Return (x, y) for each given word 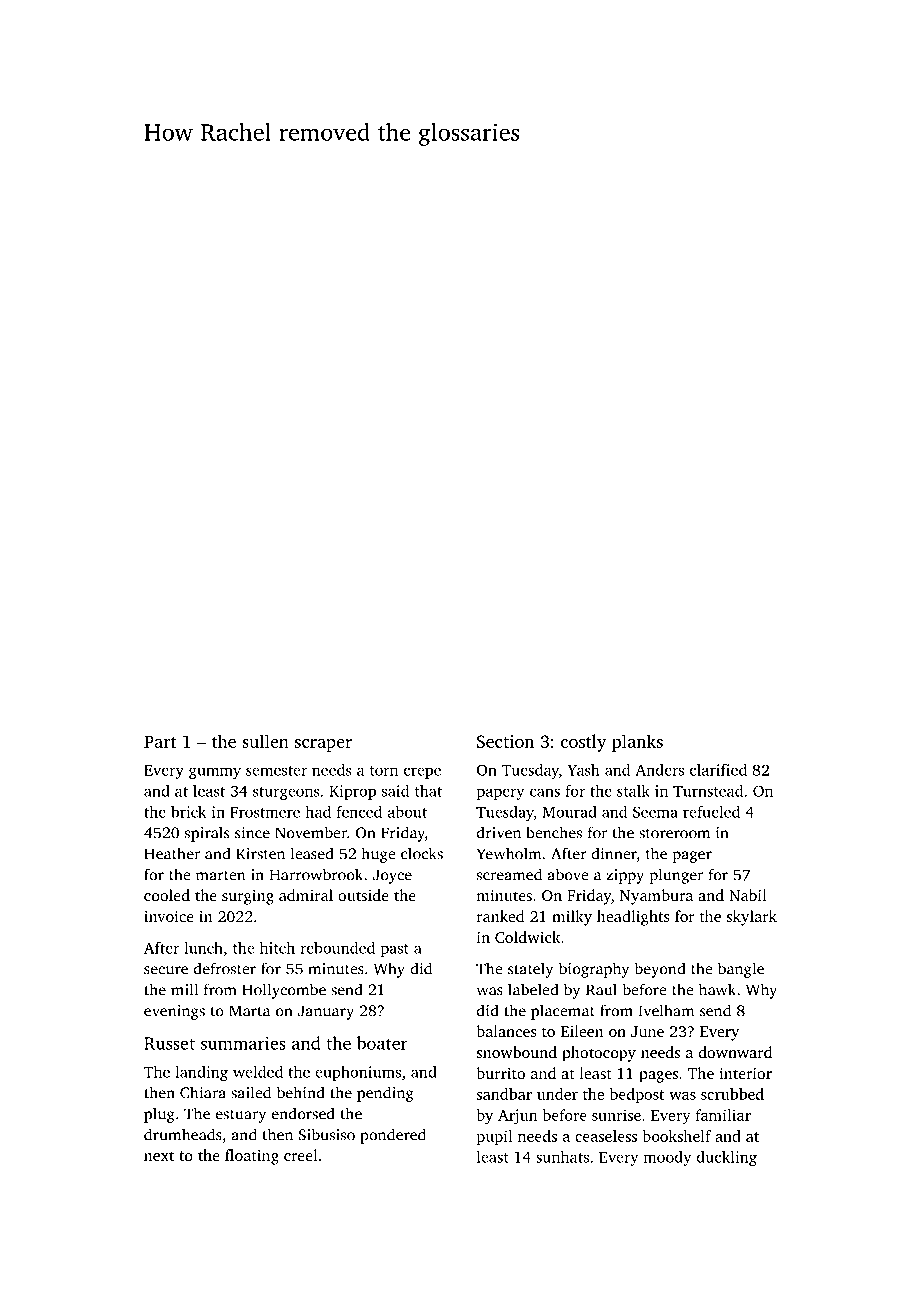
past (394, 950)
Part (160, 741)
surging (248, 897)
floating (252, 1157)
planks (637, 743)
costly (584, 743)
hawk (717, 989)
